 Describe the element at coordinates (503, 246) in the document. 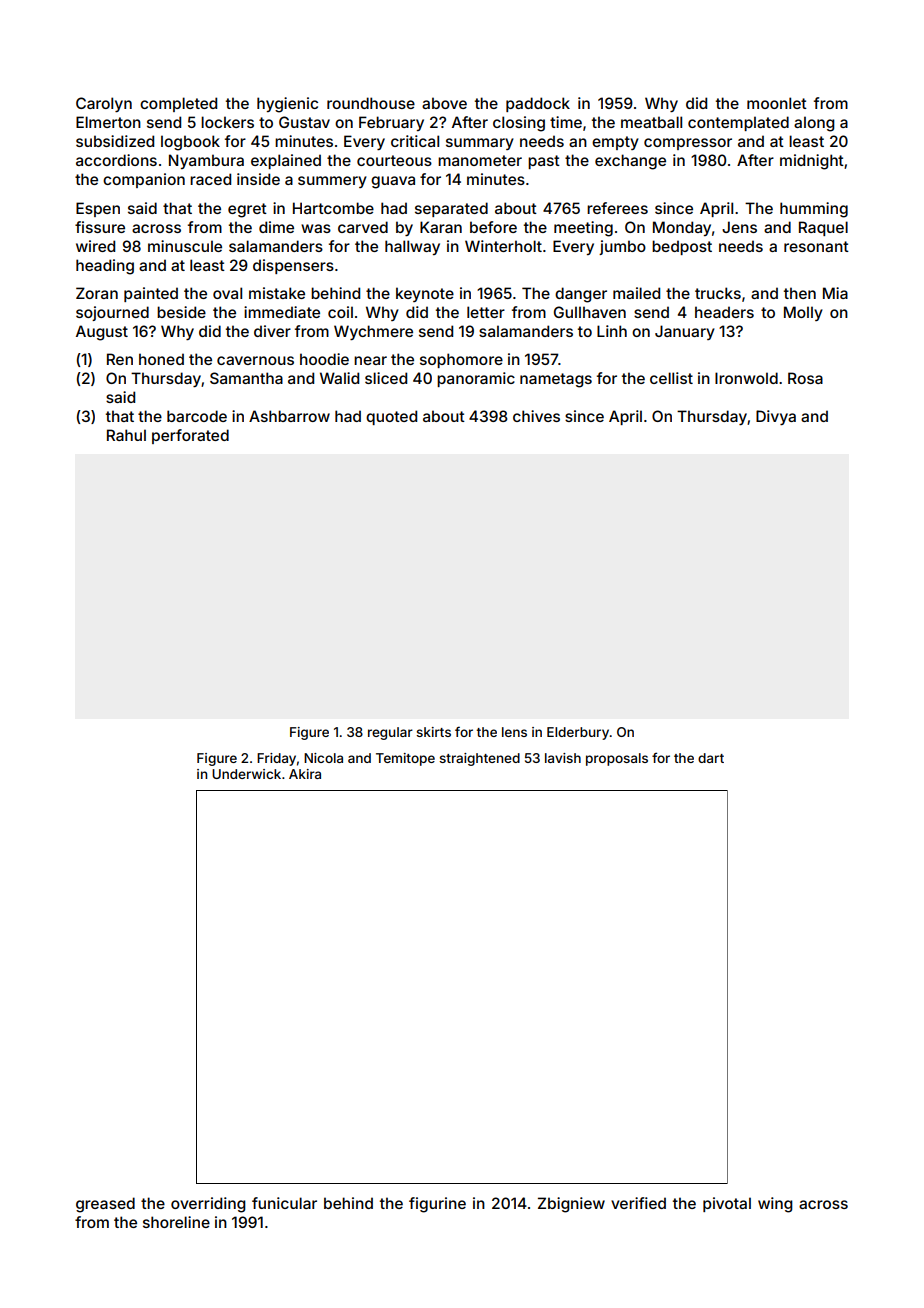

I see `Winterholt` at that location.
